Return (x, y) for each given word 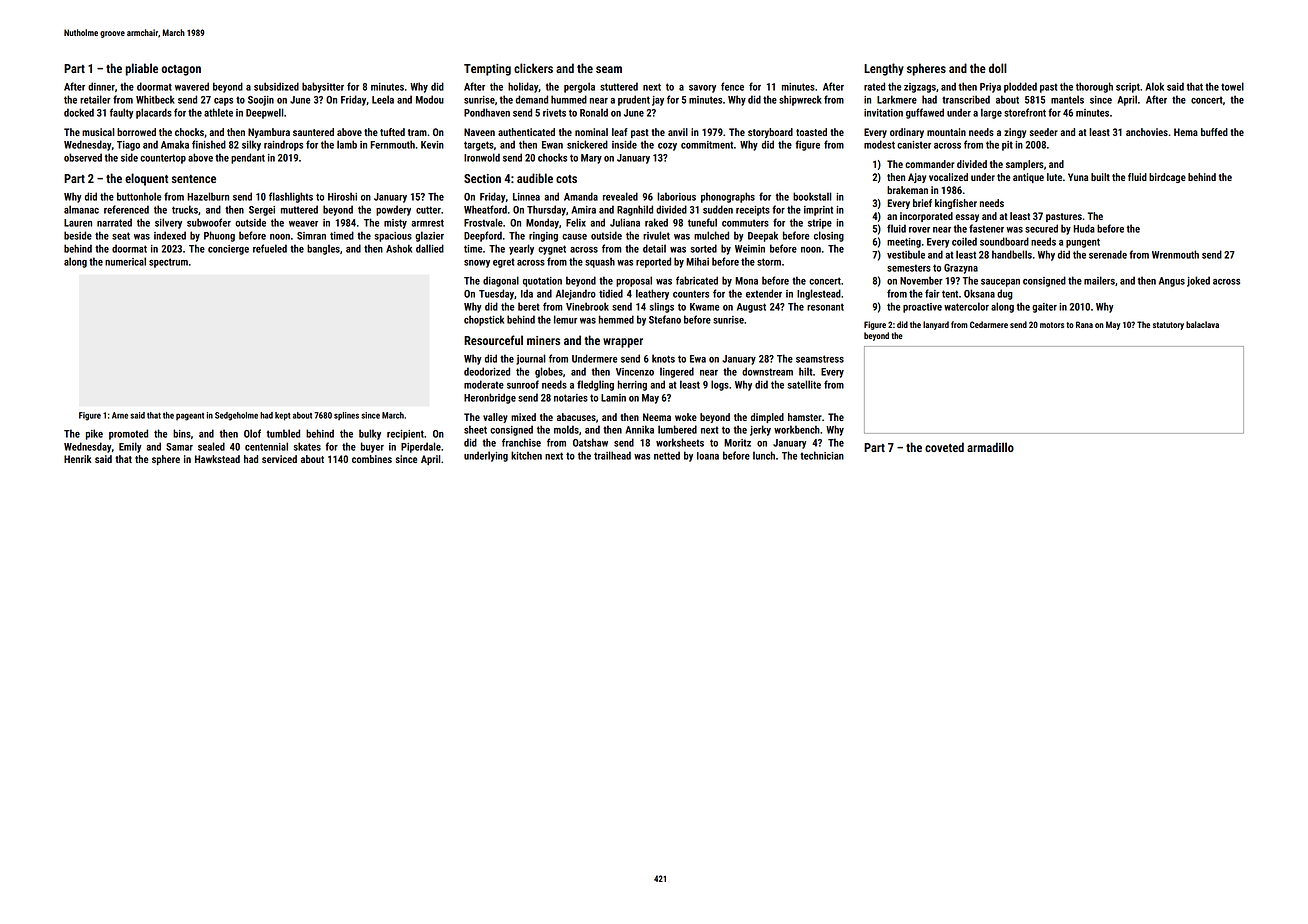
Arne (120, 415)
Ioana (708, 456)
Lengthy (884, 69)
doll (998, 68)
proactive (922, 308)
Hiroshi (342, 196)
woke (686, 417)
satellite (804, 384)
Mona (746, 281)
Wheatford (485, 209)
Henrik (78, 459)
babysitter (323, 87)
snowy (477, 264)
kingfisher (956, 204)
